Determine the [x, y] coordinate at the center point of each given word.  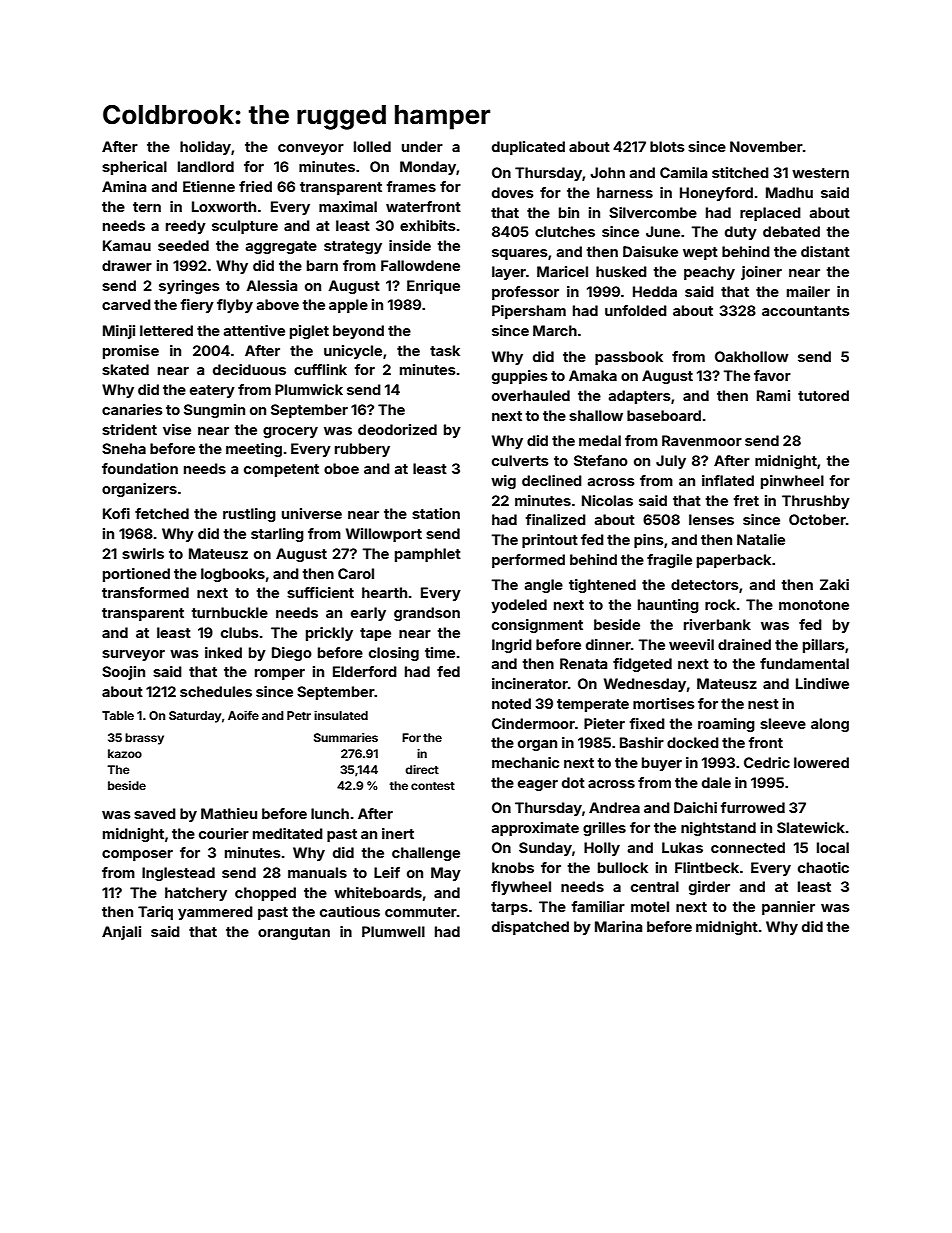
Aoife [243, 715]
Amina [124, 186]
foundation [140, 468]
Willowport [384, 535]
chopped [265, 894]
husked [621, 271]
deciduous [249, 369]
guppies [520, 377]
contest [433, 786]
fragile [669, 561]
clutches [565, 231]
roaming [726, 725]
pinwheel [792, 482]
